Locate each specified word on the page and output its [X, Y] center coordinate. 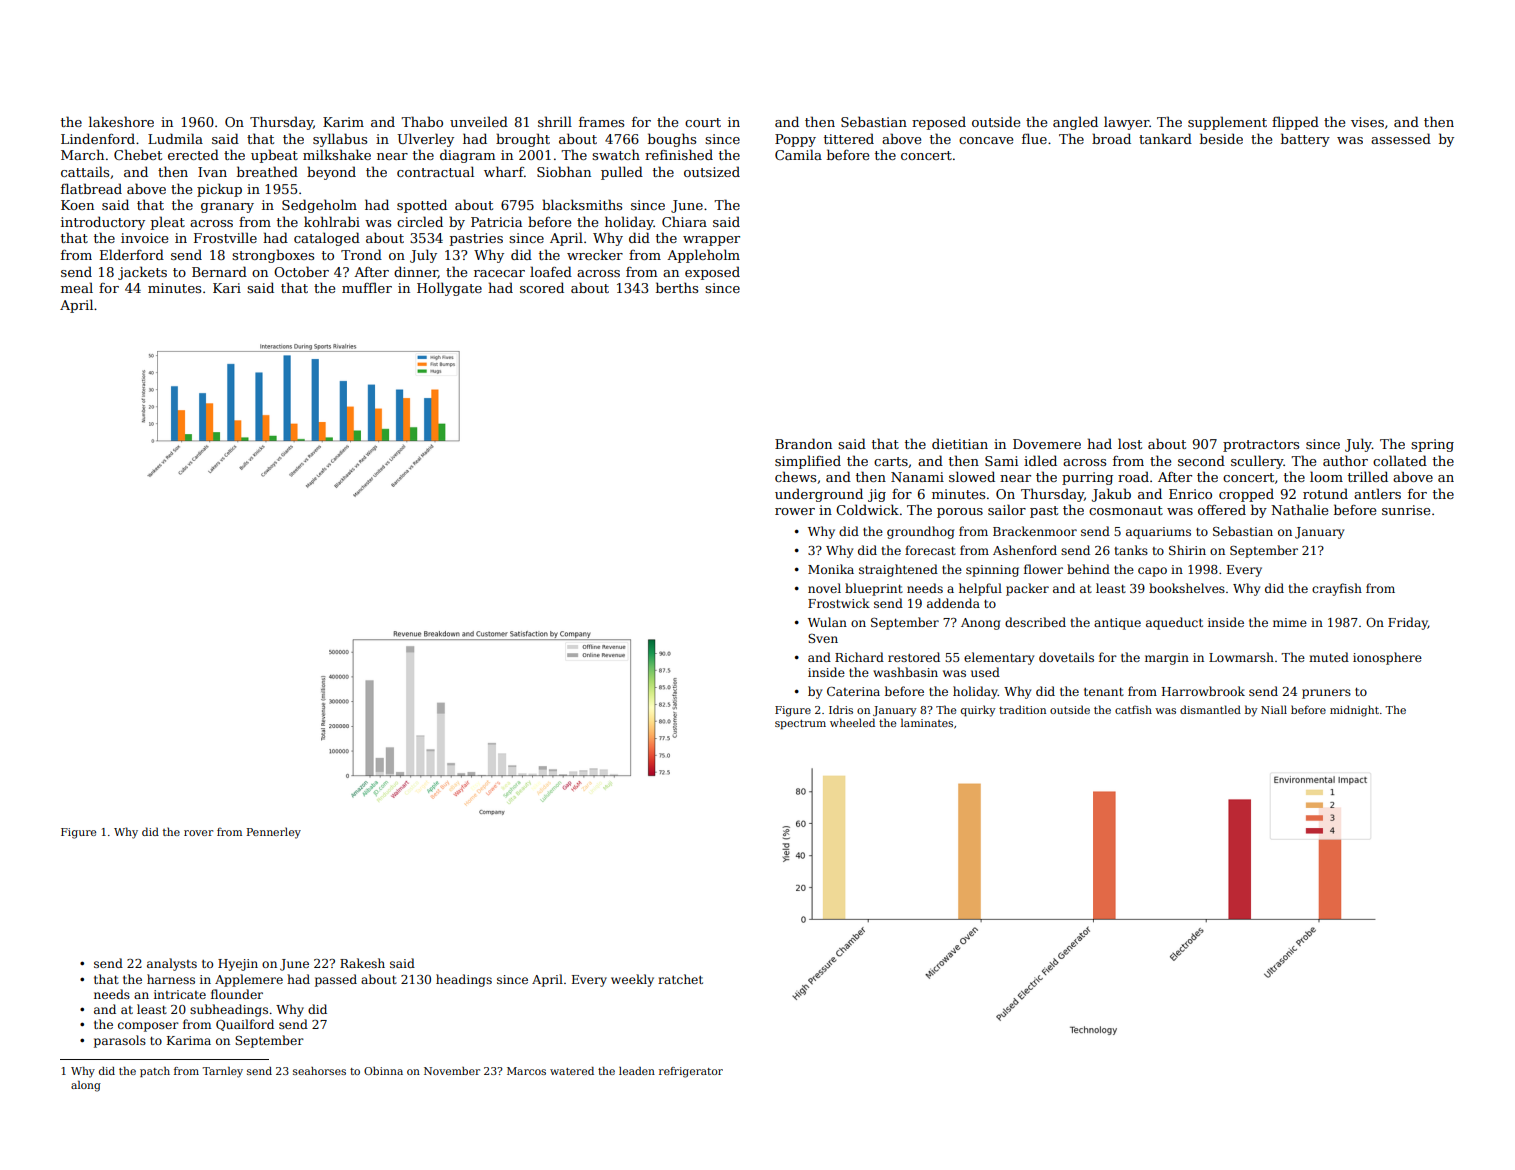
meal [77, 287]
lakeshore [121, 121]
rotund [1325, 493]
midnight [1354, 711]
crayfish [1337, 589]
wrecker [595, 254]
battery [1305, 140]
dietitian [960, 443]
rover [198, 833]
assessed [1401, 138]
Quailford [245, 1025]
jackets [142, 273]
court [703, 122]
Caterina [853, 691]
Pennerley [274, 833]
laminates [927, 722]
